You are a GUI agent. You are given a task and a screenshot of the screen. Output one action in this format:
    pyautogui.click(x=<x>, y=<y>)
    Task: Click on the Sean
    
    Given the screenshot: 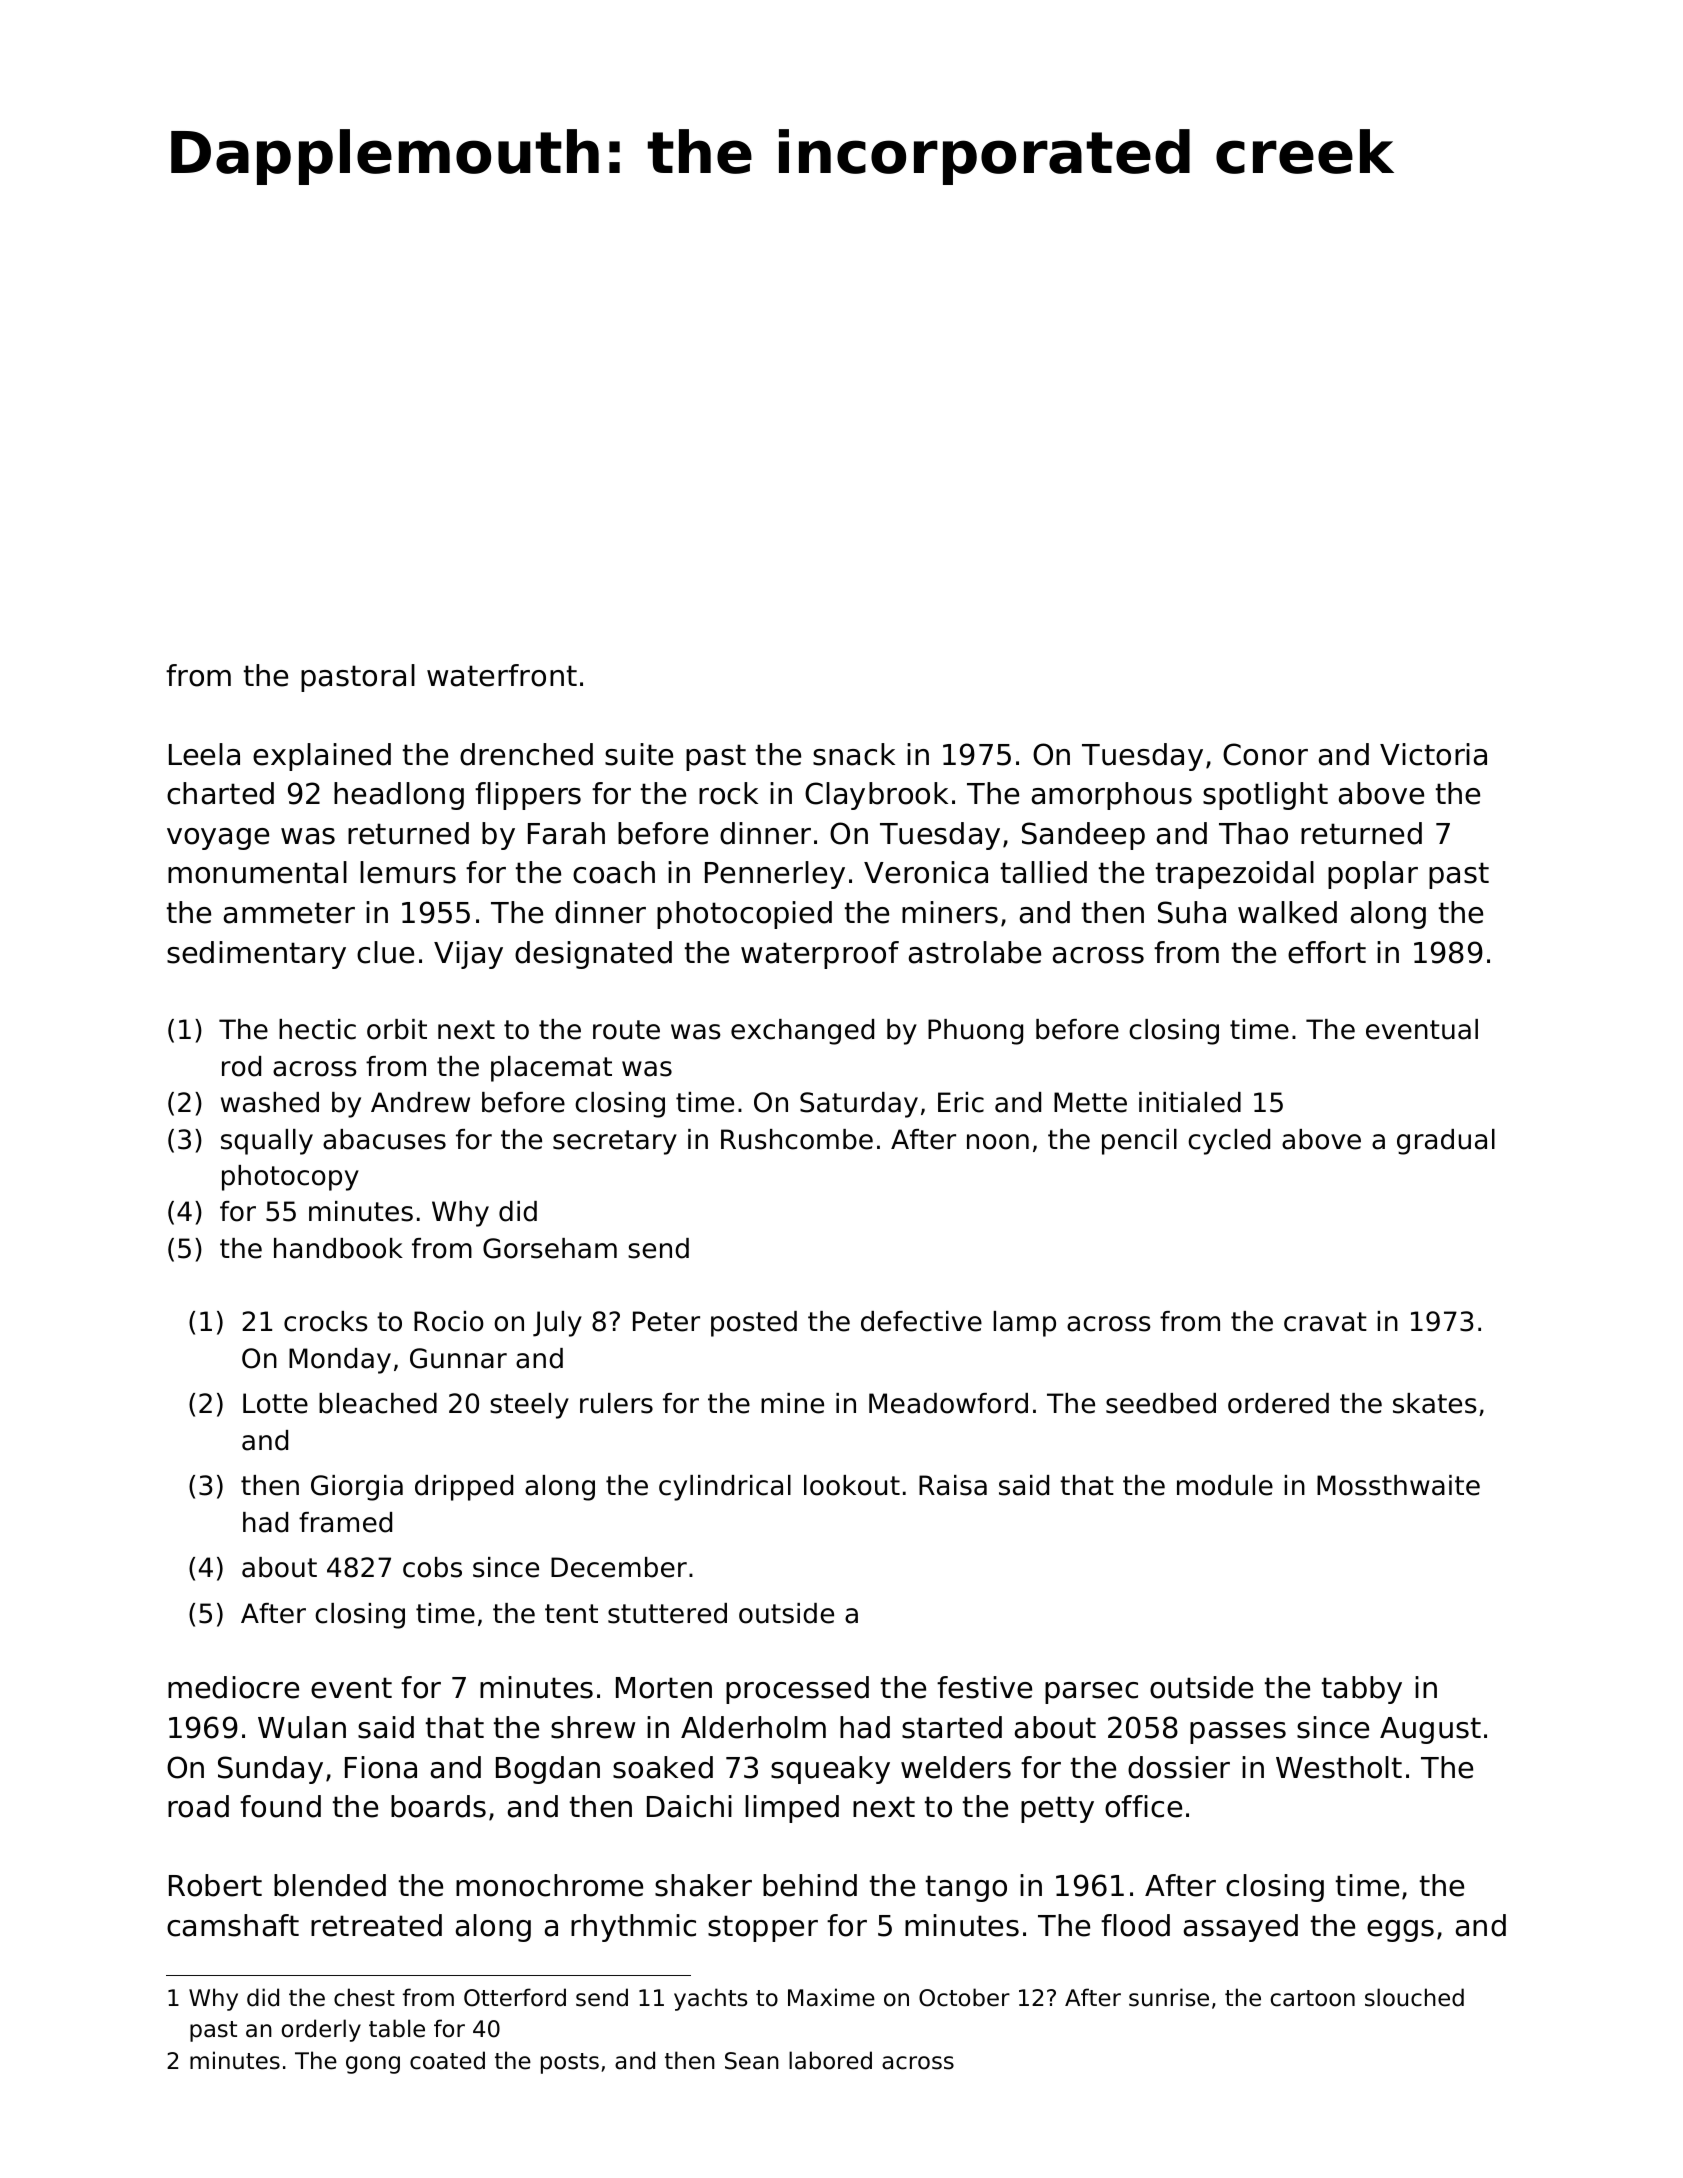 What is the action you would take?
    pyautogui.click(x=752, y=2061)
